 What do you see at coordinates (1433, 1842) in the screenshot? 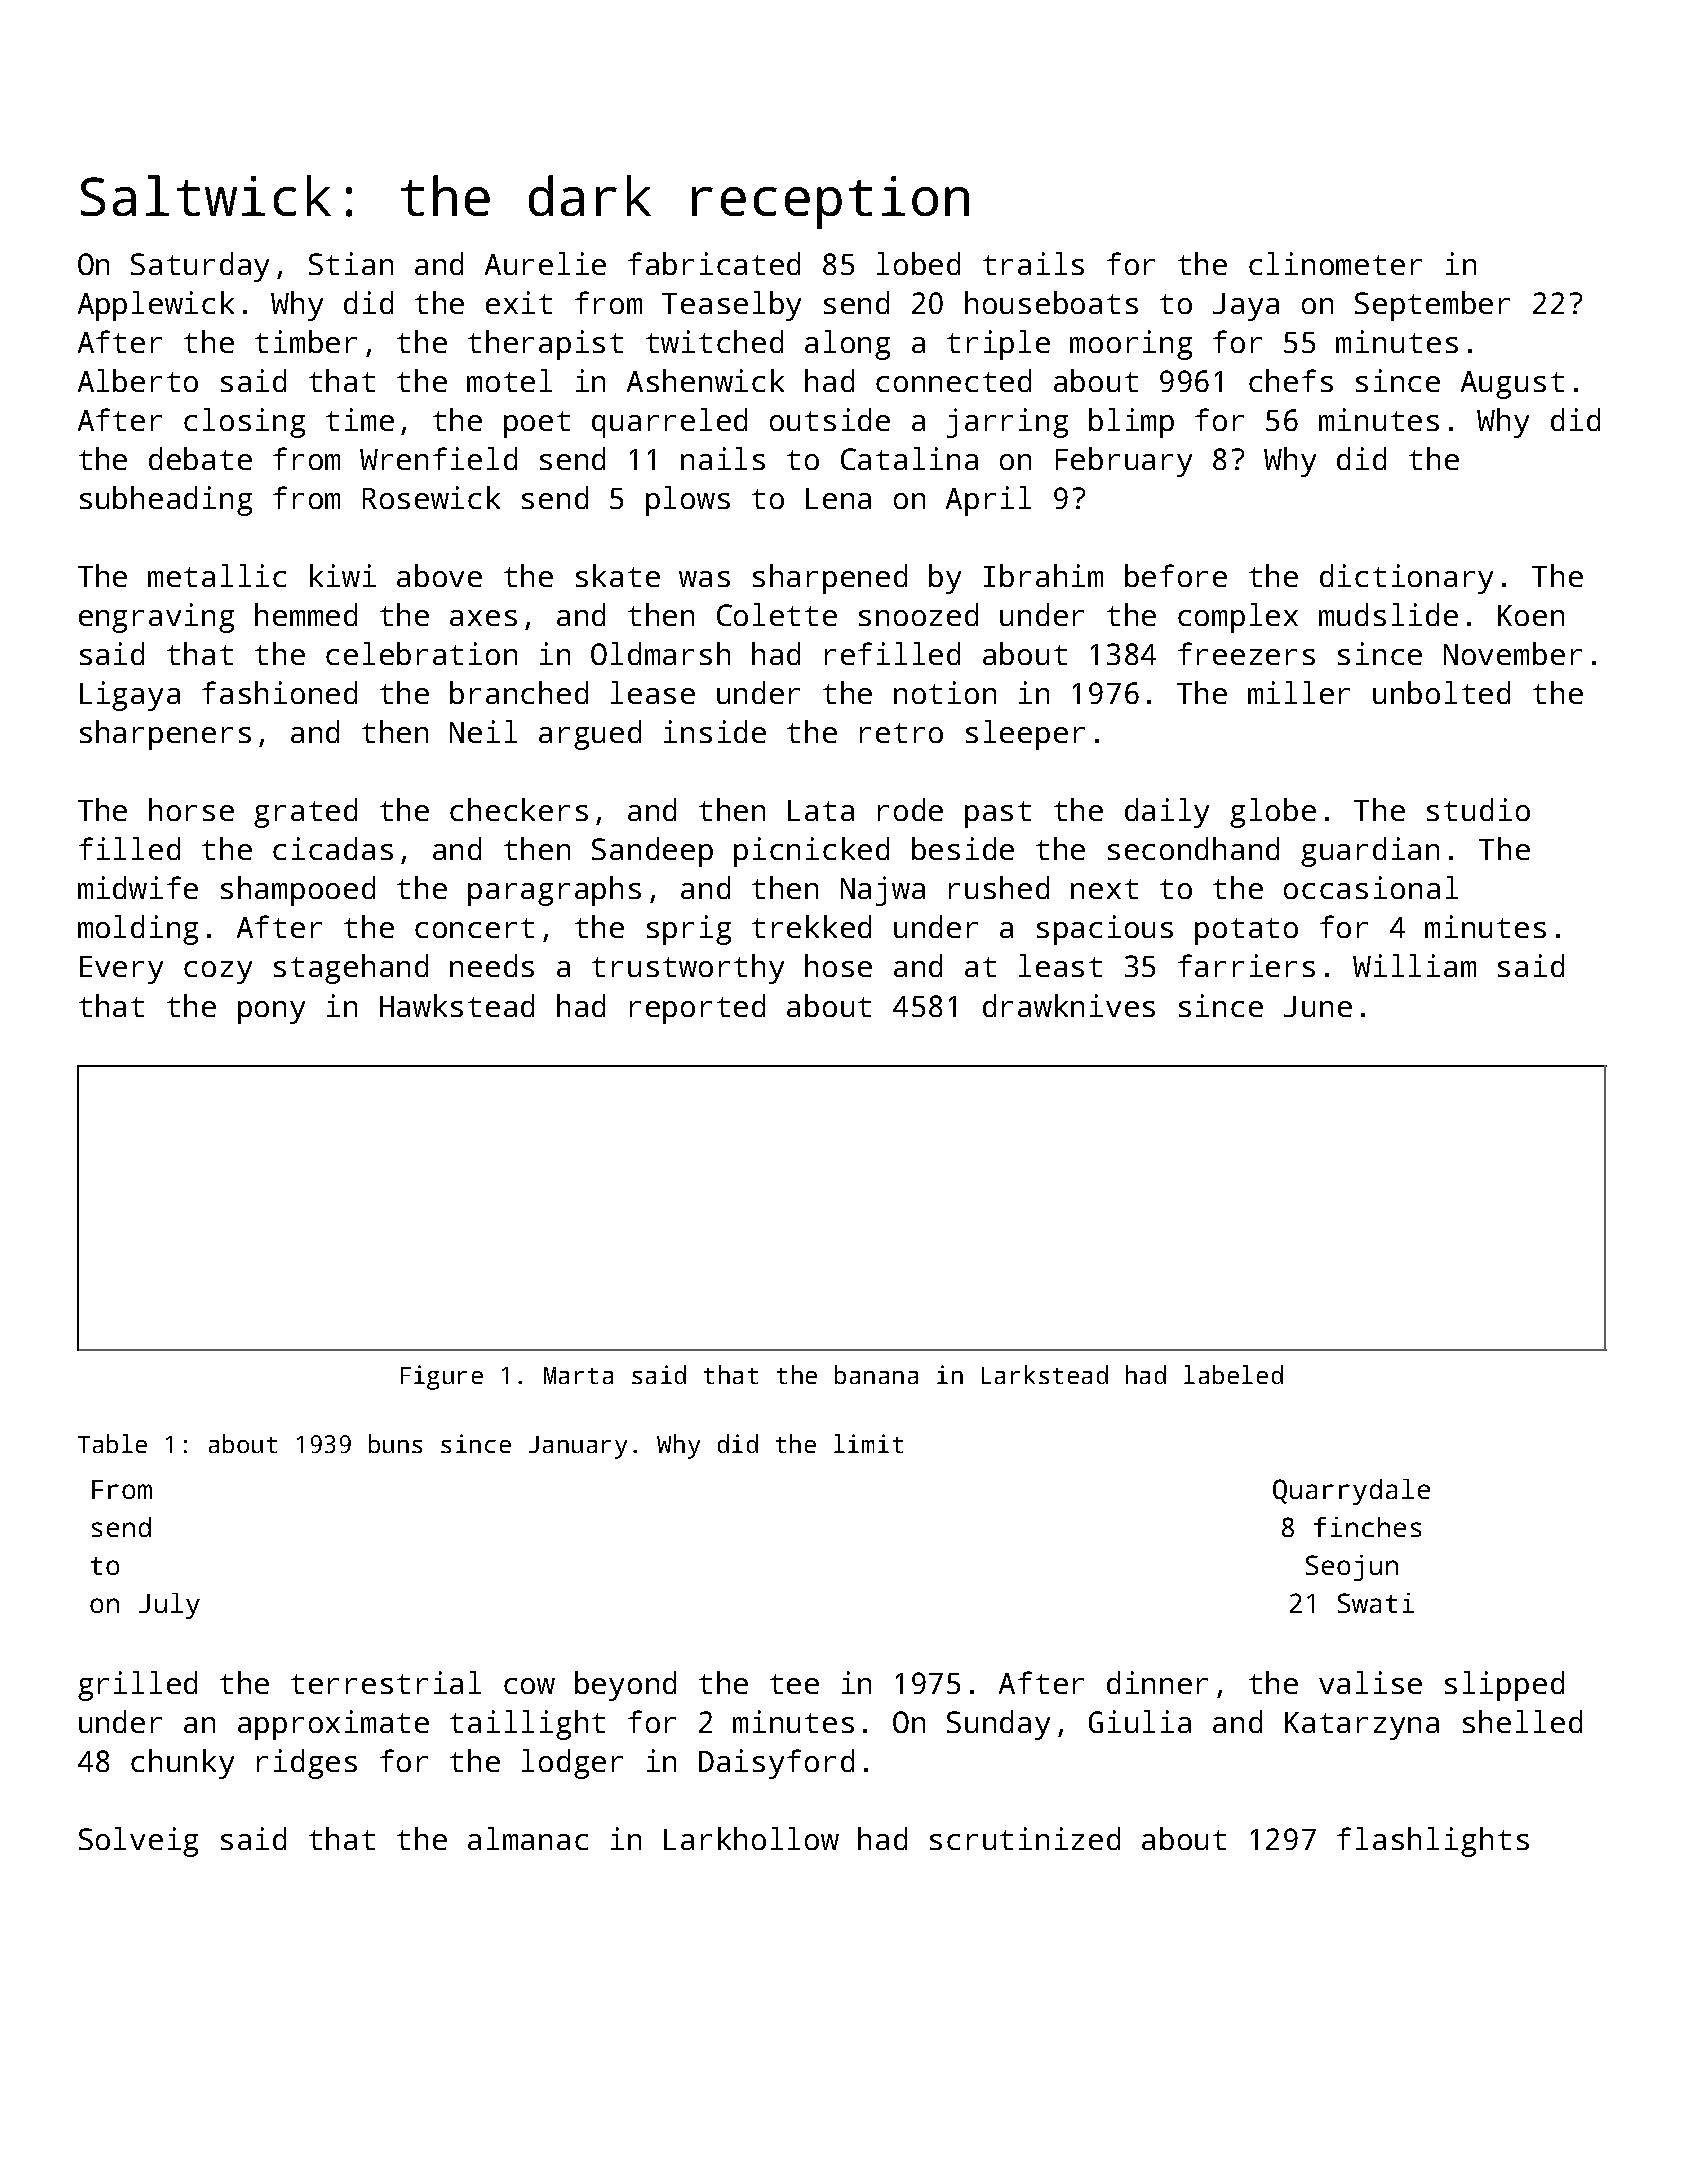
I see `flashlights` at bounding box center [1433, 1842].
